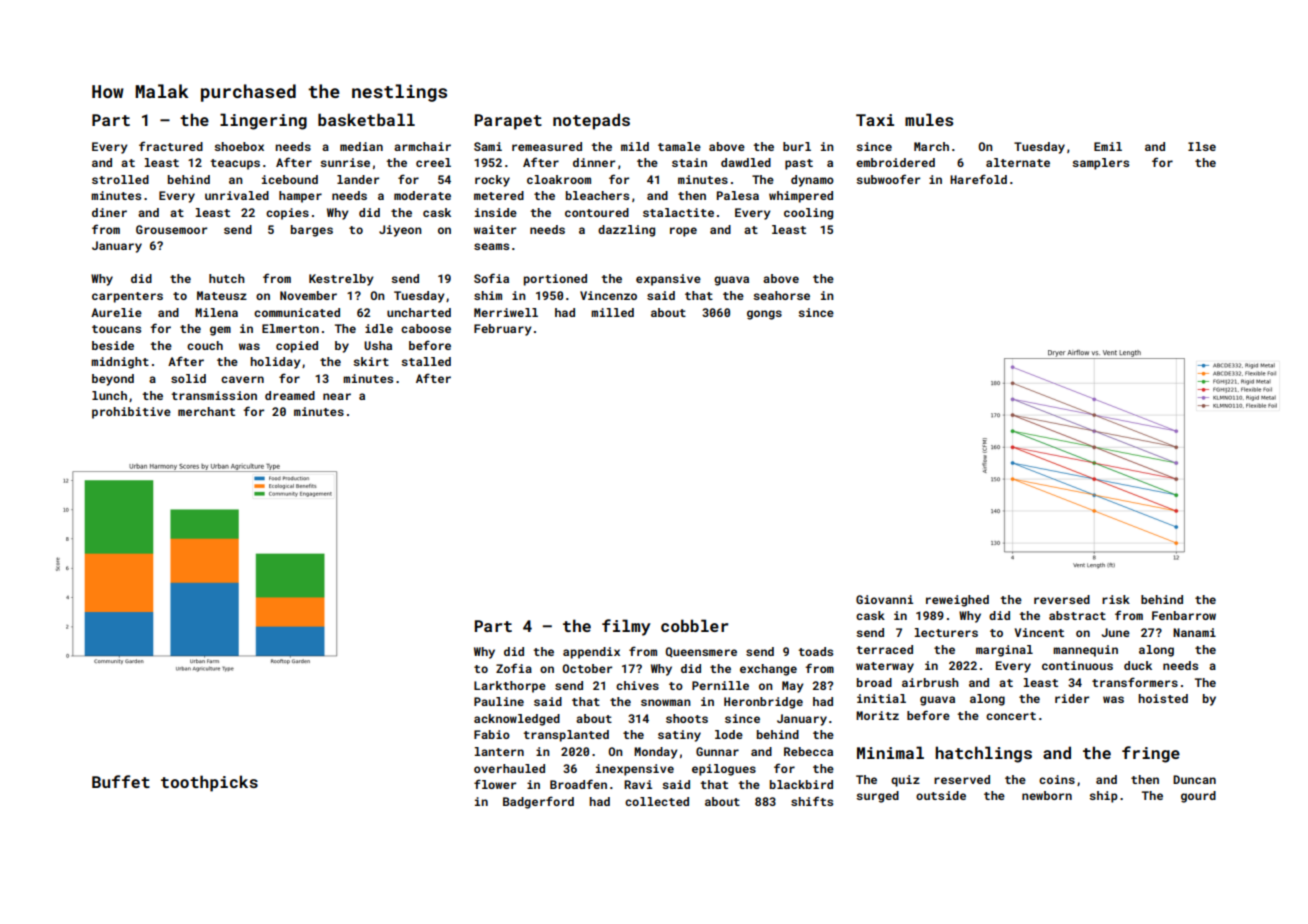 The height and width of the document is (924, 1308). I want to click on hamper, so click(300, 197).
